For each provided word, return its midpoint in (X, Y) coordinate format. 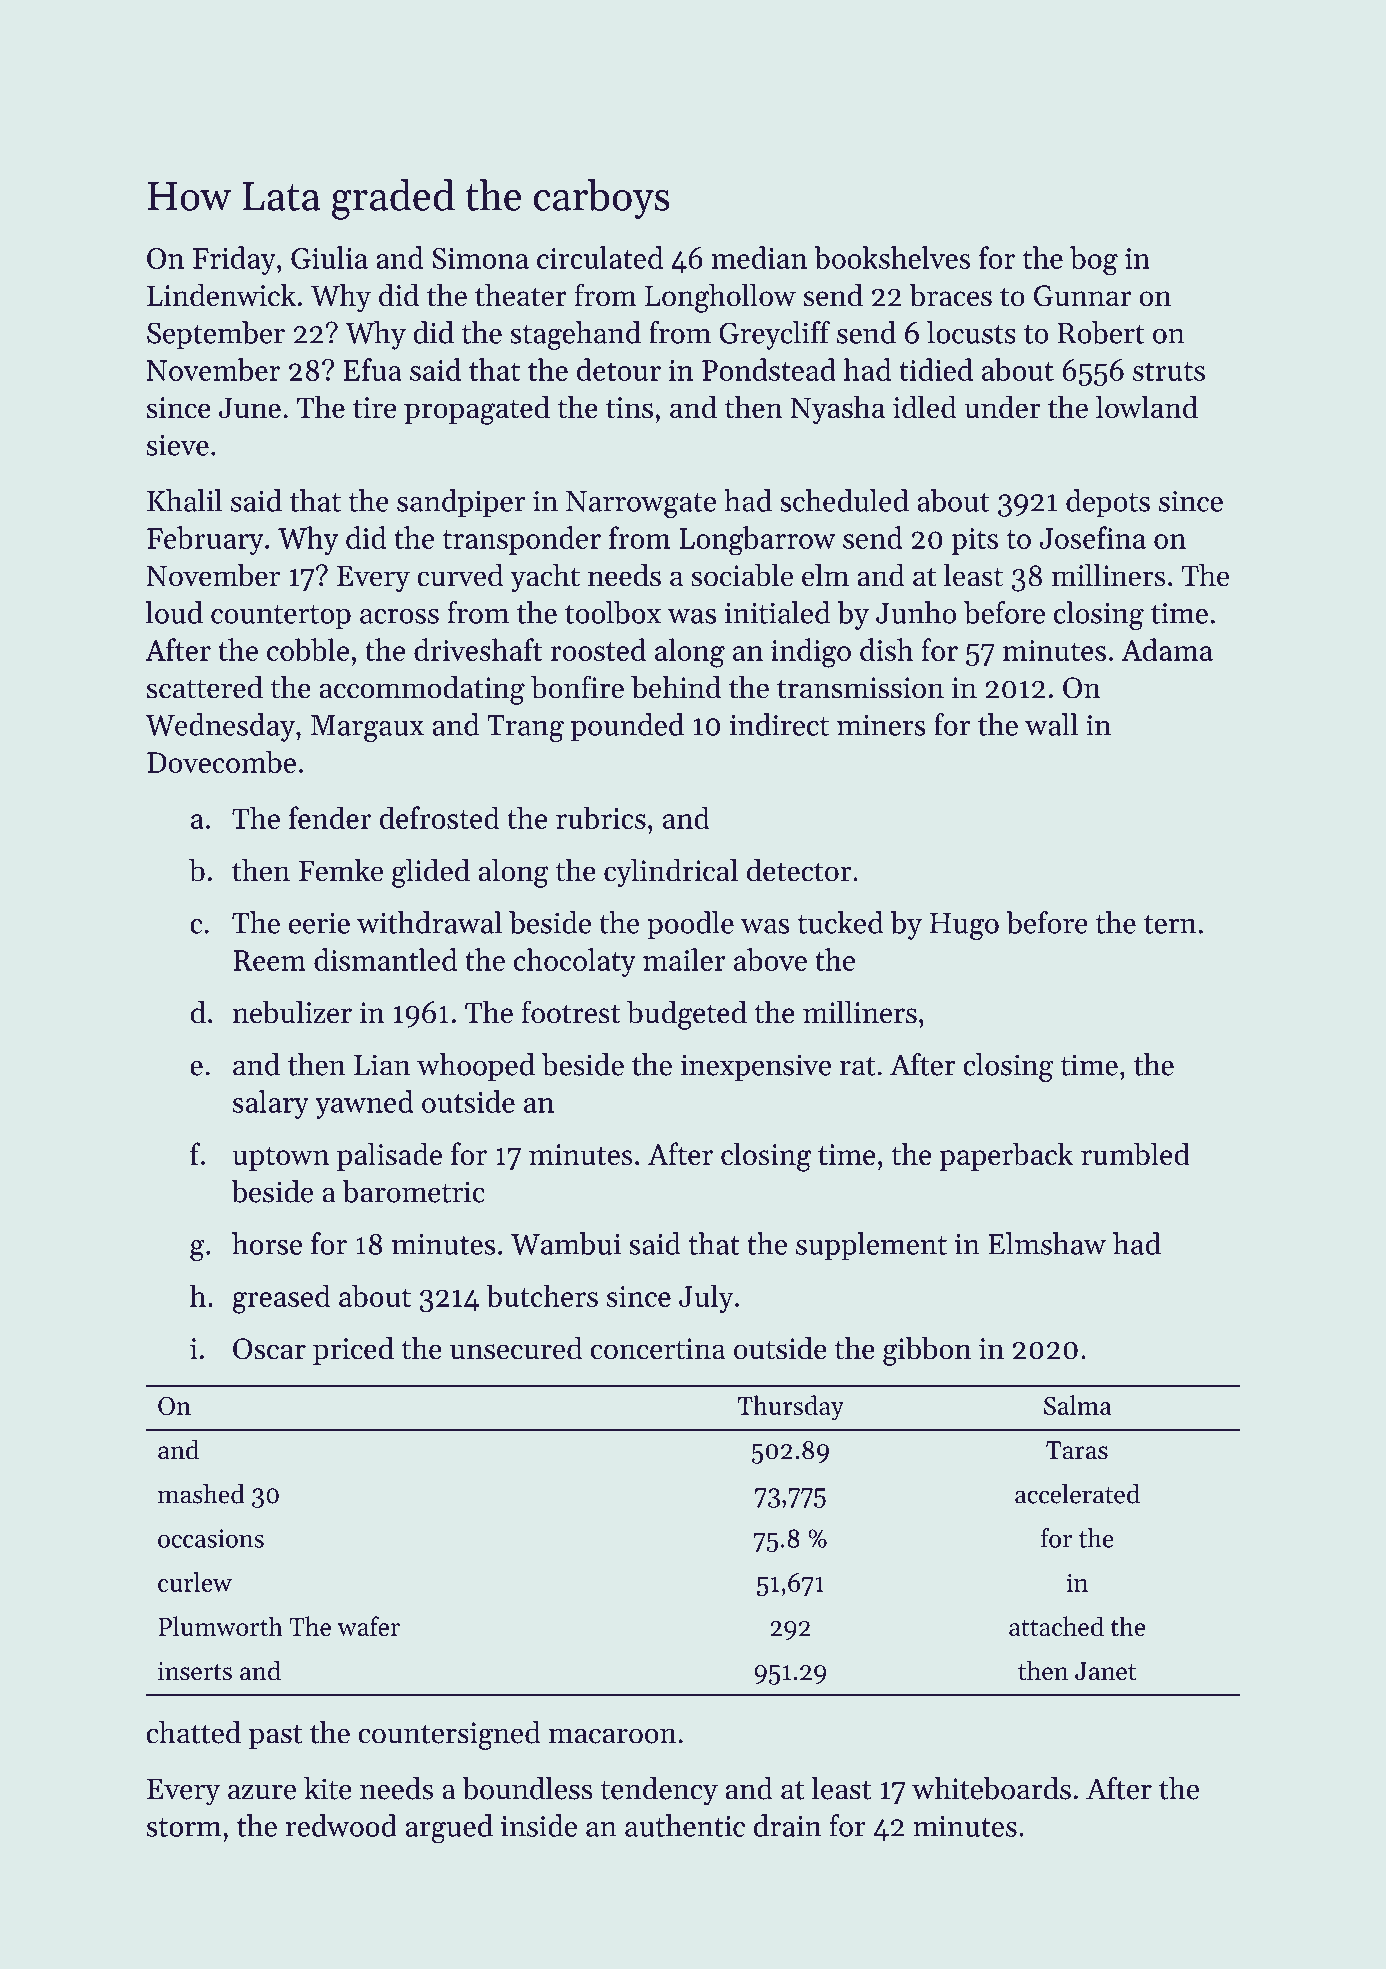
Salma (1077, 1405)
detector (799, 870)
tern (1170, 924)
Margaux (367, 728)
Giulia (329, 257)
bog (1094, 261)
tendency (659, 1791)
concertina (658, 1349)
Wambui (566, 1243)
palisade (389, 1156)
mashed (201, 1494)
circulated (600, 257)
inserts (195, 1671)
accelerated (1077, 1494)
